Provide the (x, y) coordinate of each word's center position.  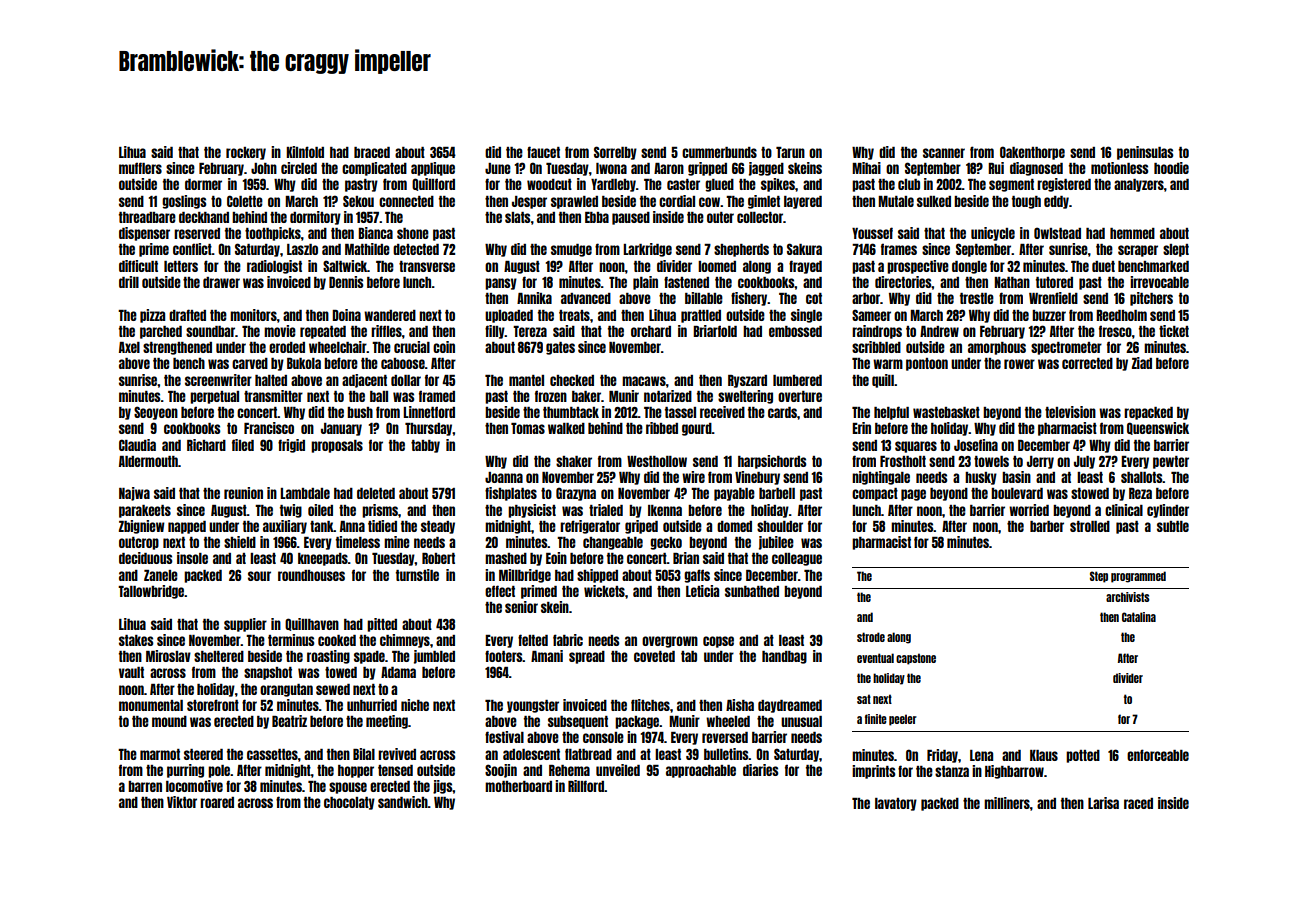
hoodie (1171, 168)
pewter (1171, 462)
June (498, 168)
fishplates (511, 494)
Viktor (182, 802)
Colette (245, 201)
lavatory (896, 804)
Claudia (137, 445)
